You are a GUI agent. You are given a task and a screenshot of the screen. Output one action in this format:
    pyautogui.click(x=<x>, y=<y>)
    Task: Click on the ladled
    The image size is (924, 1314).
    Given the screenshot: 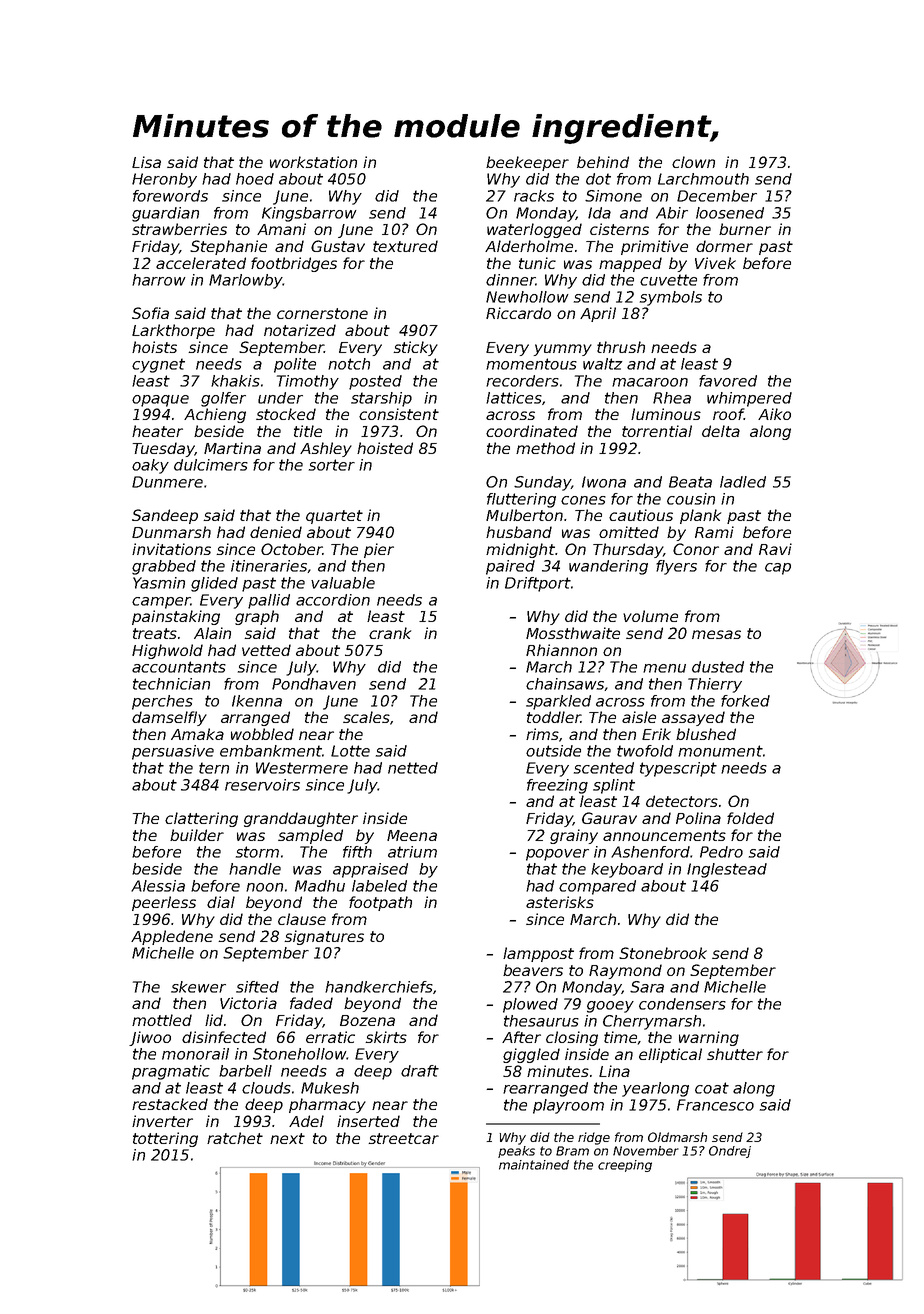 What is the action you would take?
    pyautogui.click(x=743, y=482)
